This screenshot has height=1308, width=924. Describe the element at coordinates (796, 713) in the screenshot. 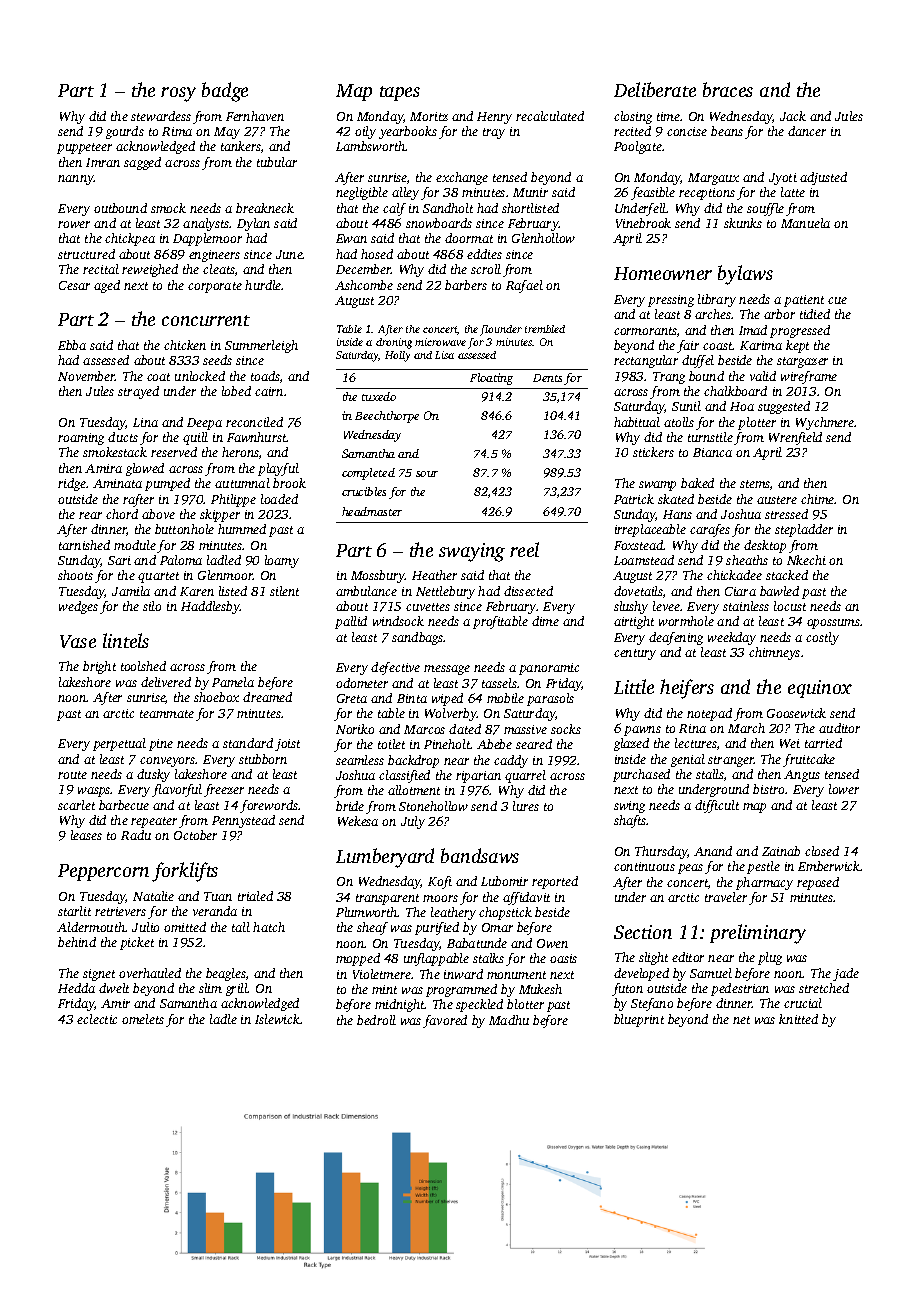

I see `Goosewick` at that location.
